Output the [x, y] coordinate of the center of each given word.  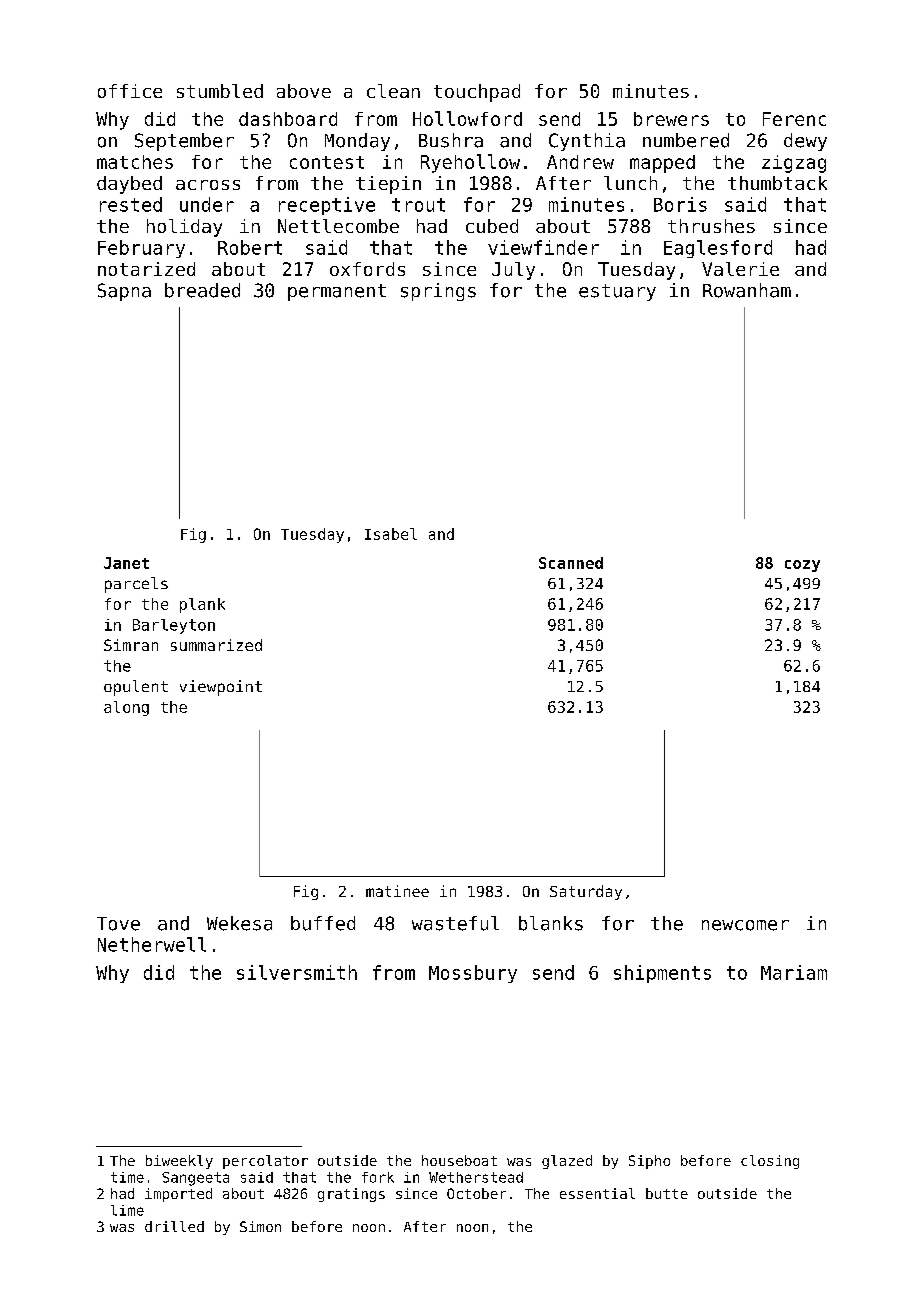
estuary [617, 292]
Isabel [391, 534]
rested [131, 204]
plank [202, 605]
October [476, 1193]
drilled [174, 1226]
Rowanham [747, 290]
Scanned [571, 563]
